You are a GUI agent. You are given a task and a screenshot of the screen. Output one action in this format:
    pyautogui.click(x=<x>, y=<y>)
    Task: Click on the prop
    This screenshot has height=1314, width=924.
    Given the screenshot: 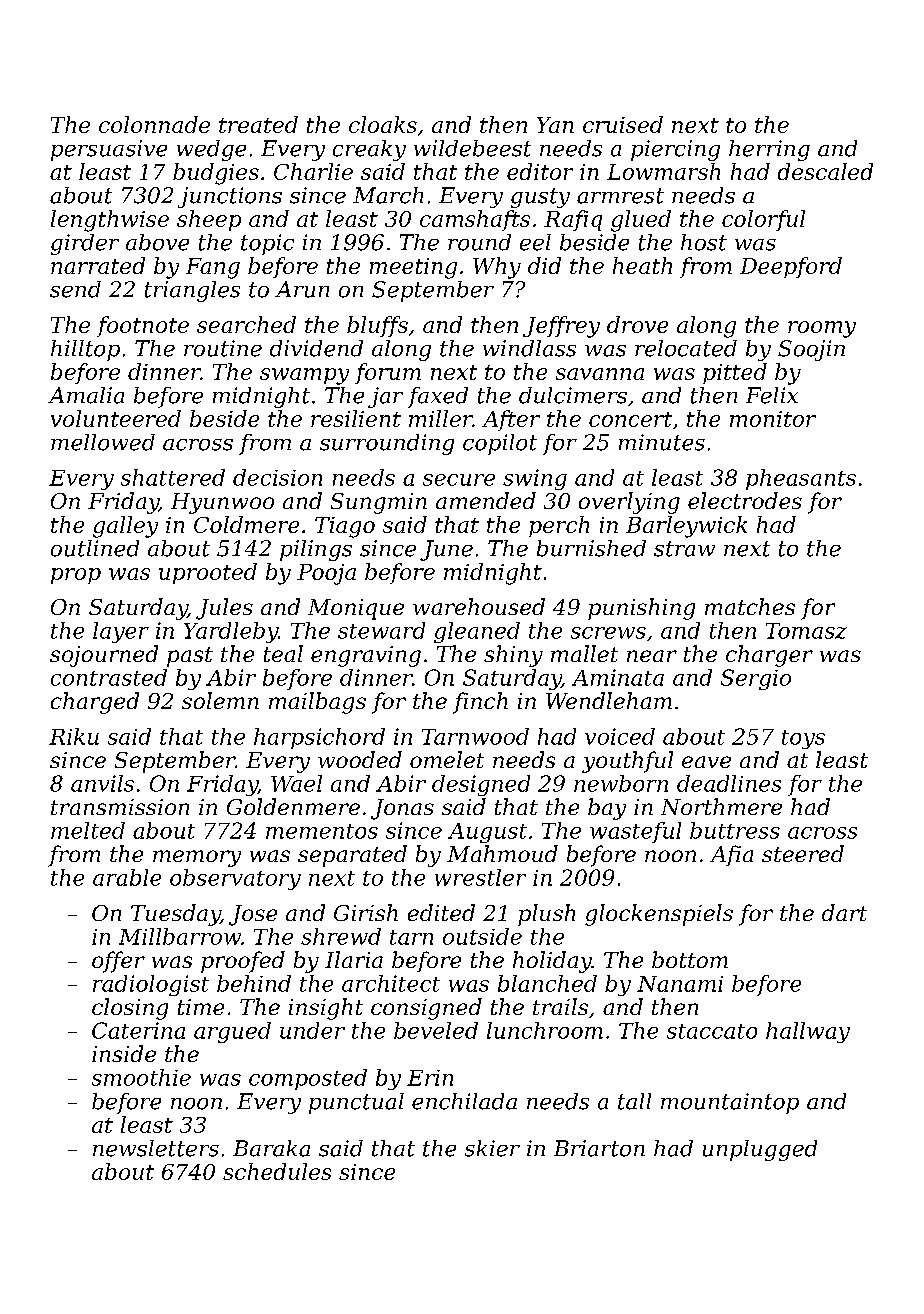 What is the action you would take?
    pyautogui.click(x=76, y=576)
